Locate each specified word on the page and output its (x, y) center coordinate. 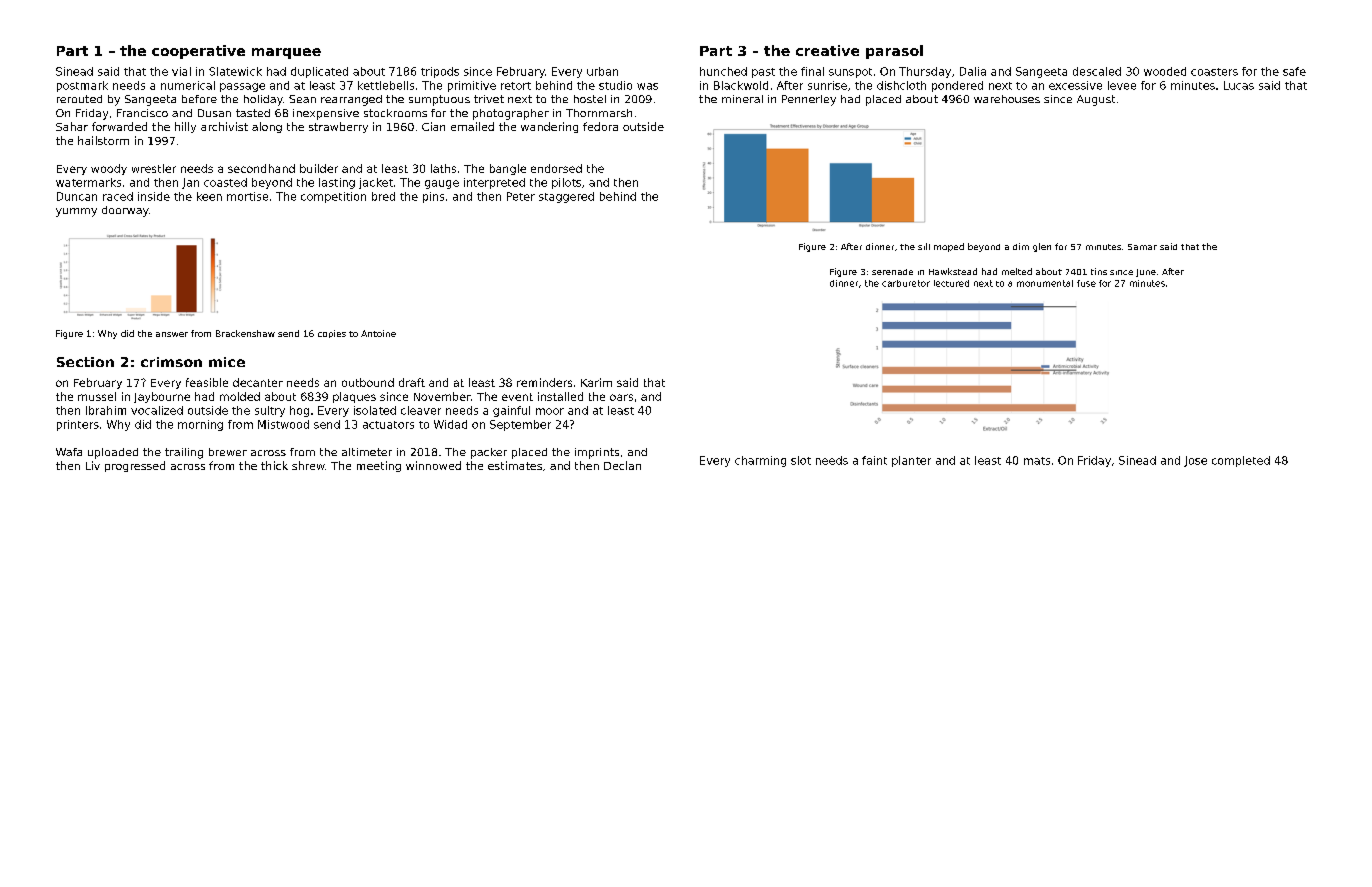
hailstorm (103, 140)
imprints (597, 453)
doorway (125, 211)
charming (760, 461)
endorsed (556, 168)
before (199, 99)
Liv (93, 465)
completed (1241, 461)
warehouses (1007, 99)
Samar (1142, 247)
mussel (97, 396)
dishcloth (901, 85)
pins (433, 197)
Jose (1195, 461)
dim (1021, 246)
